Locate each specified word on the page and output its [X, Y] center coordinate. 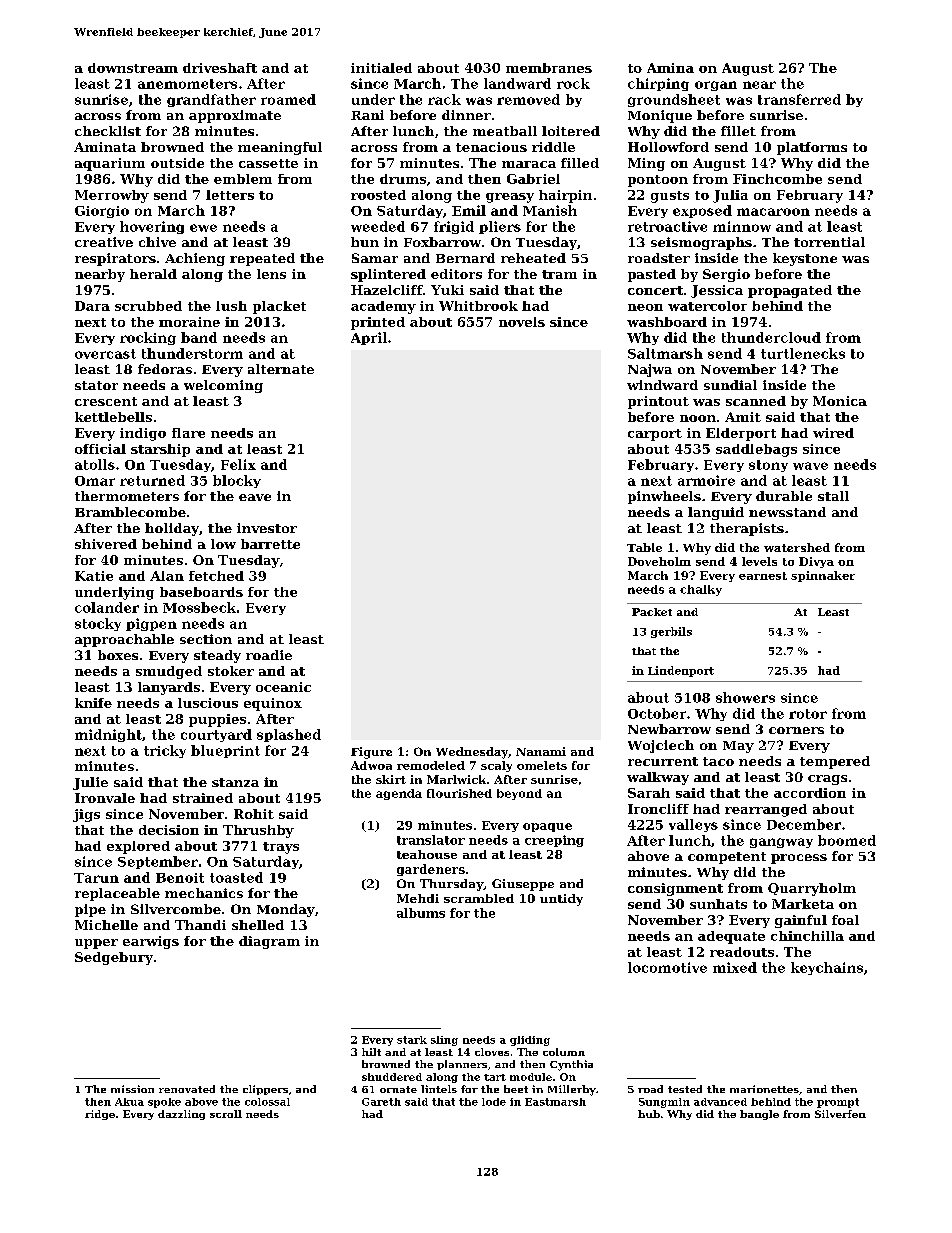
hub [649, 1114]
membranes [549, 68]
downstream [133, 68]
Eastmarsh [555, 1102]
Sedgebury [114, 958]
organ [716, 86]
